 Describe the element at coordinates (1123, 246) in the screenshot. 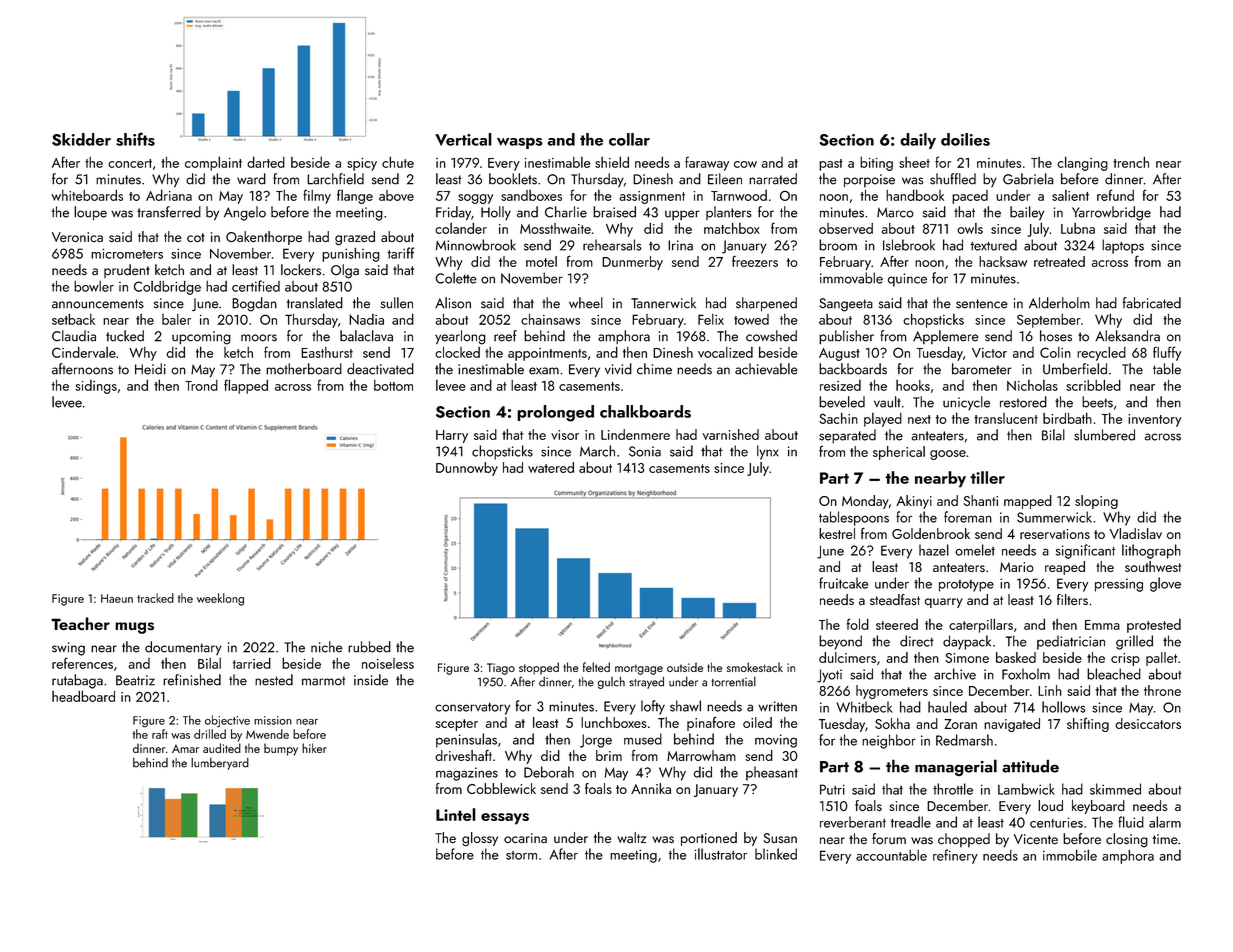

I see `laptops` at that location.
